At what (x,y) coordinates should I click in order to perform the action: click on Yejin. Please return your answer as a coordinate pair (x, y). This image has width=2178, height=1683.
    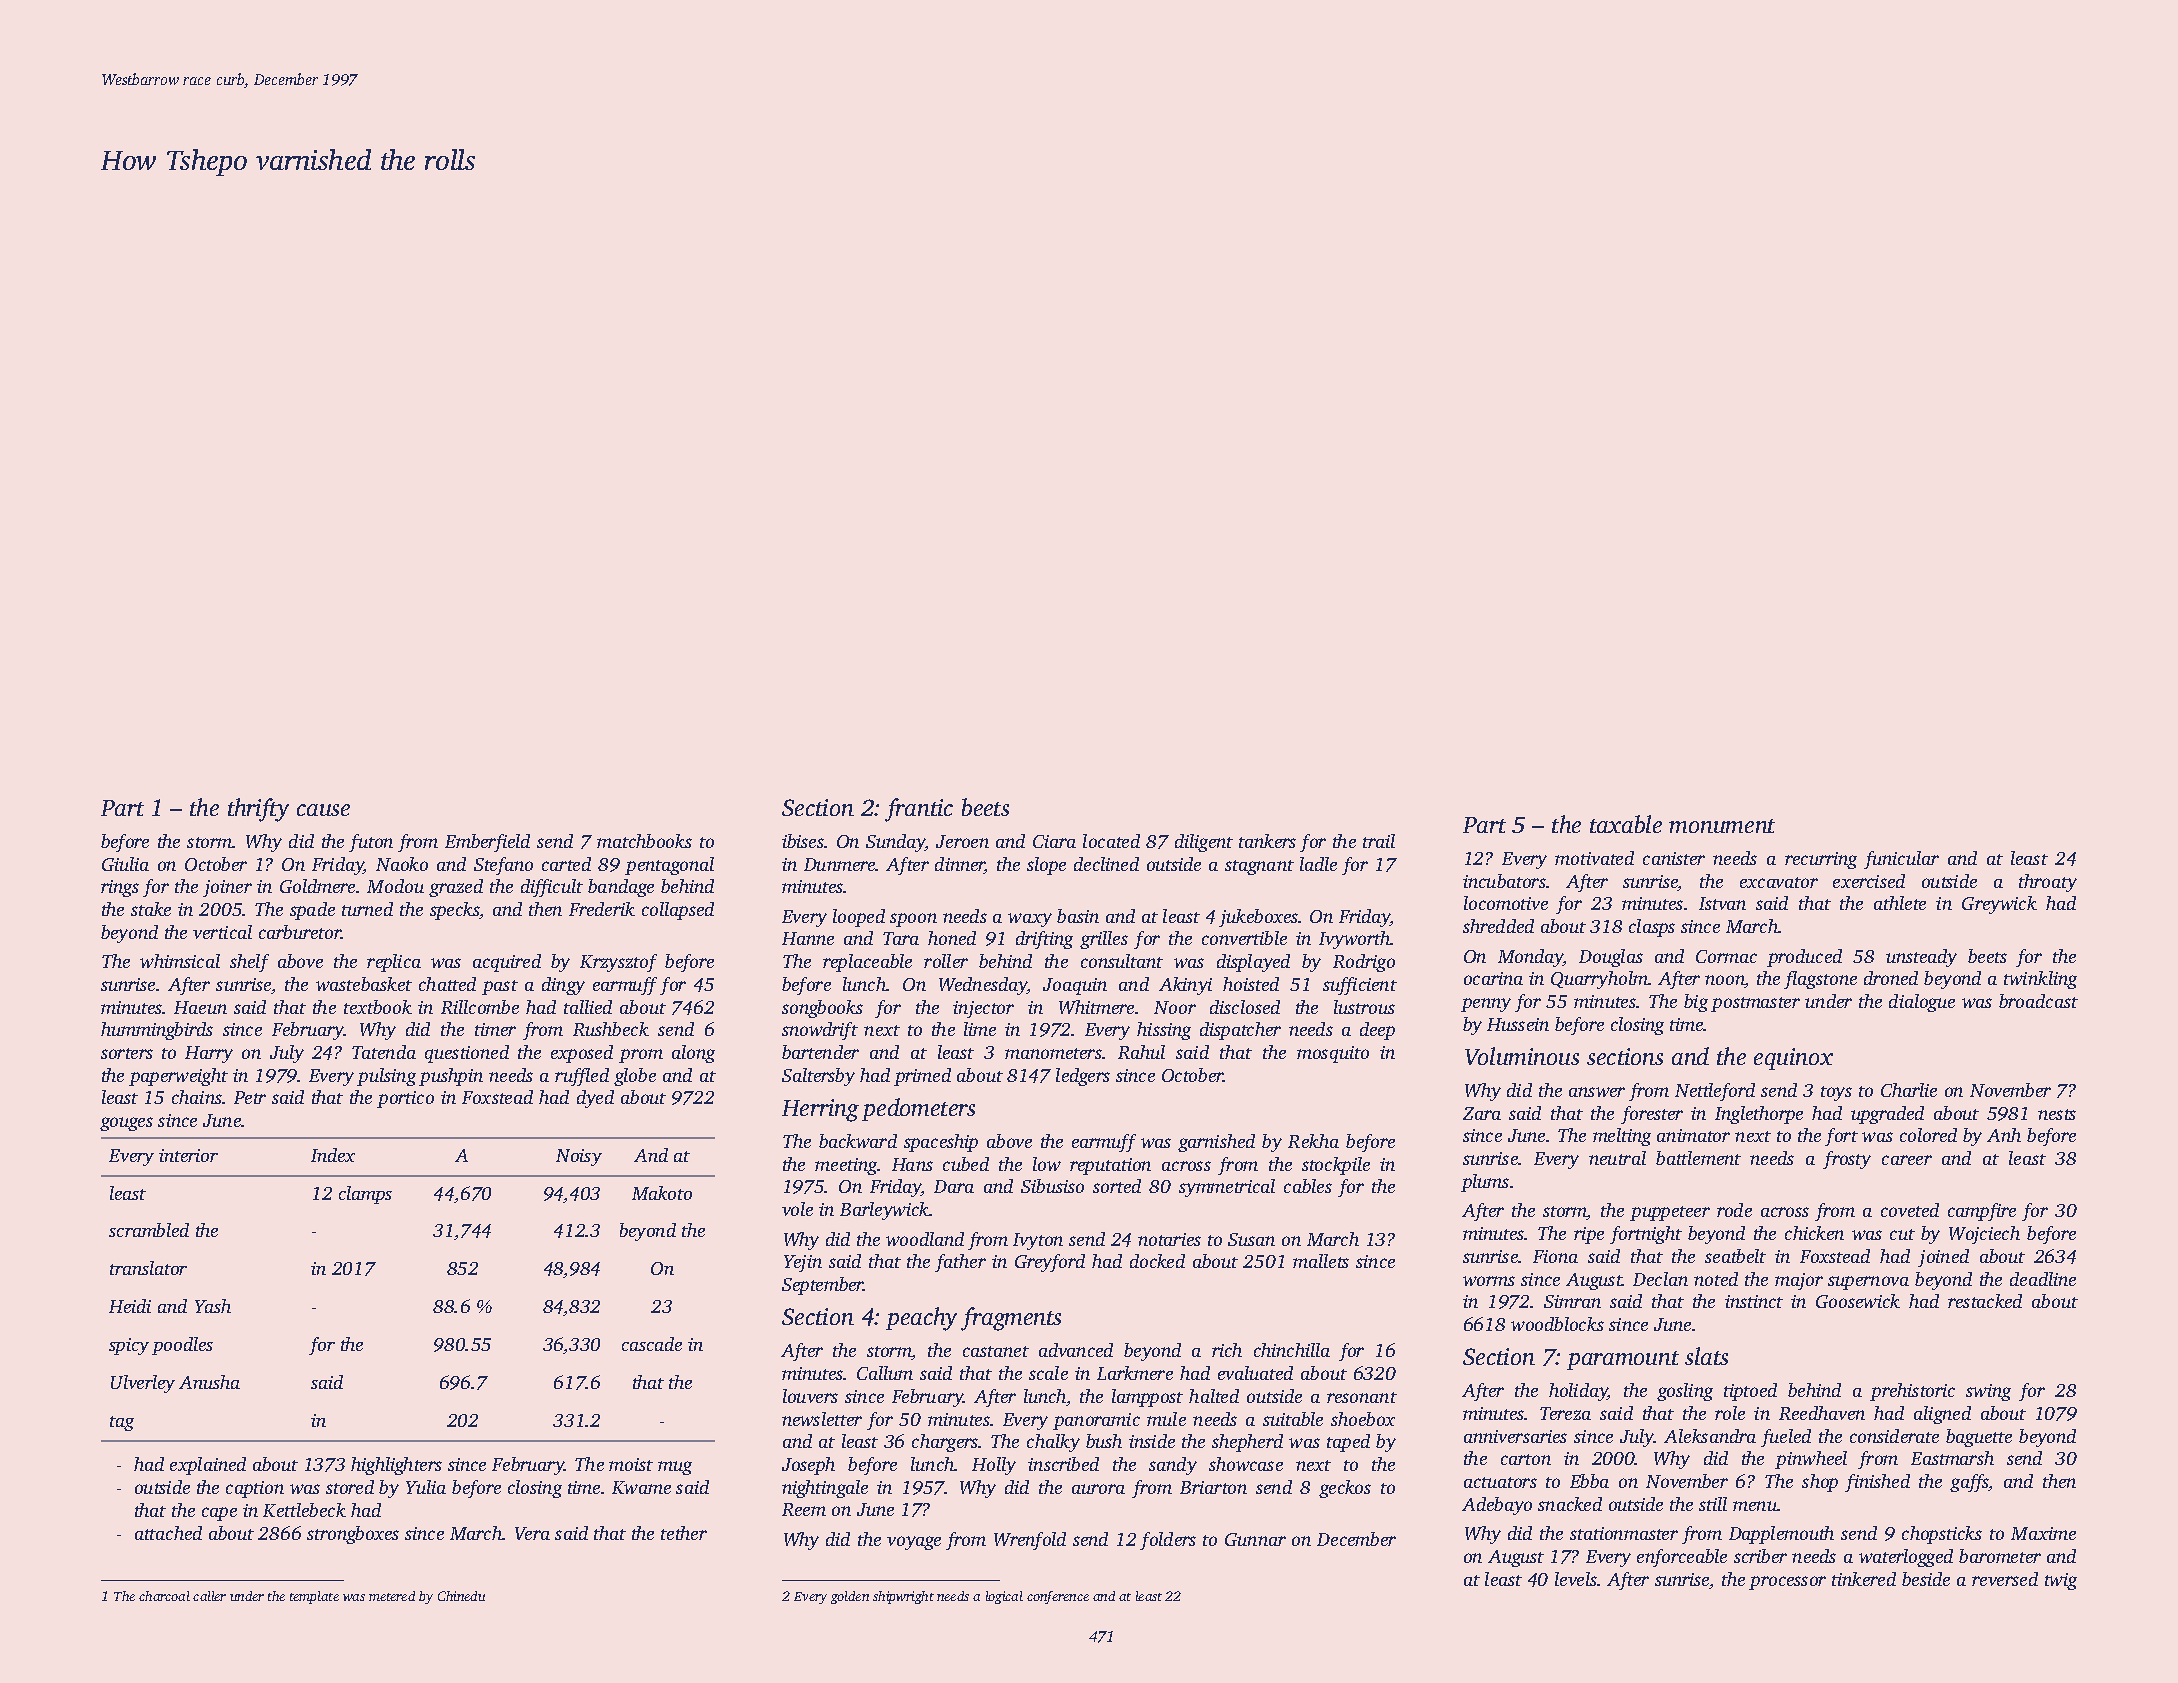
    Looking at the image, I should click on (803, 1263).
